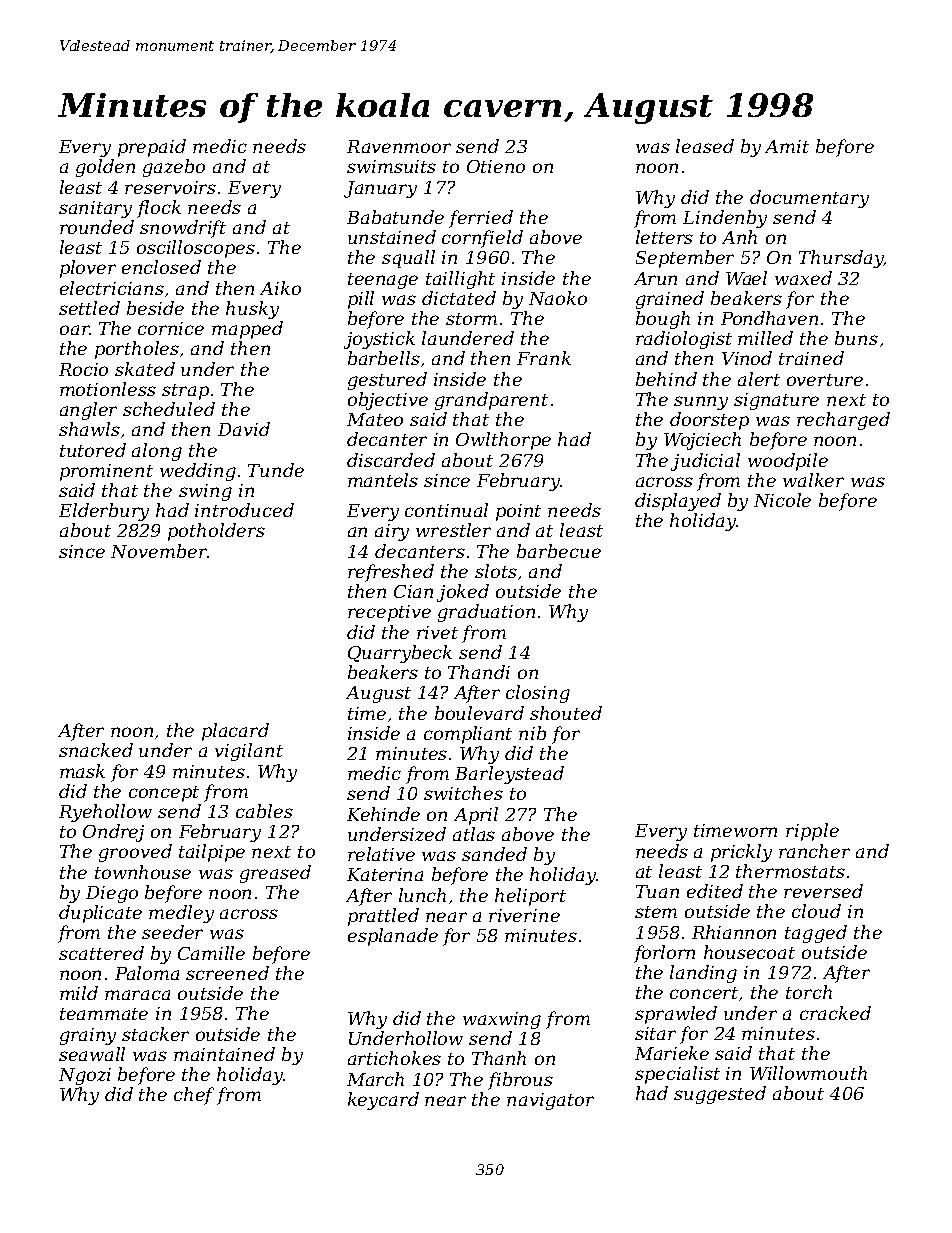  I want to click on prepaid, so click(152, 148).
